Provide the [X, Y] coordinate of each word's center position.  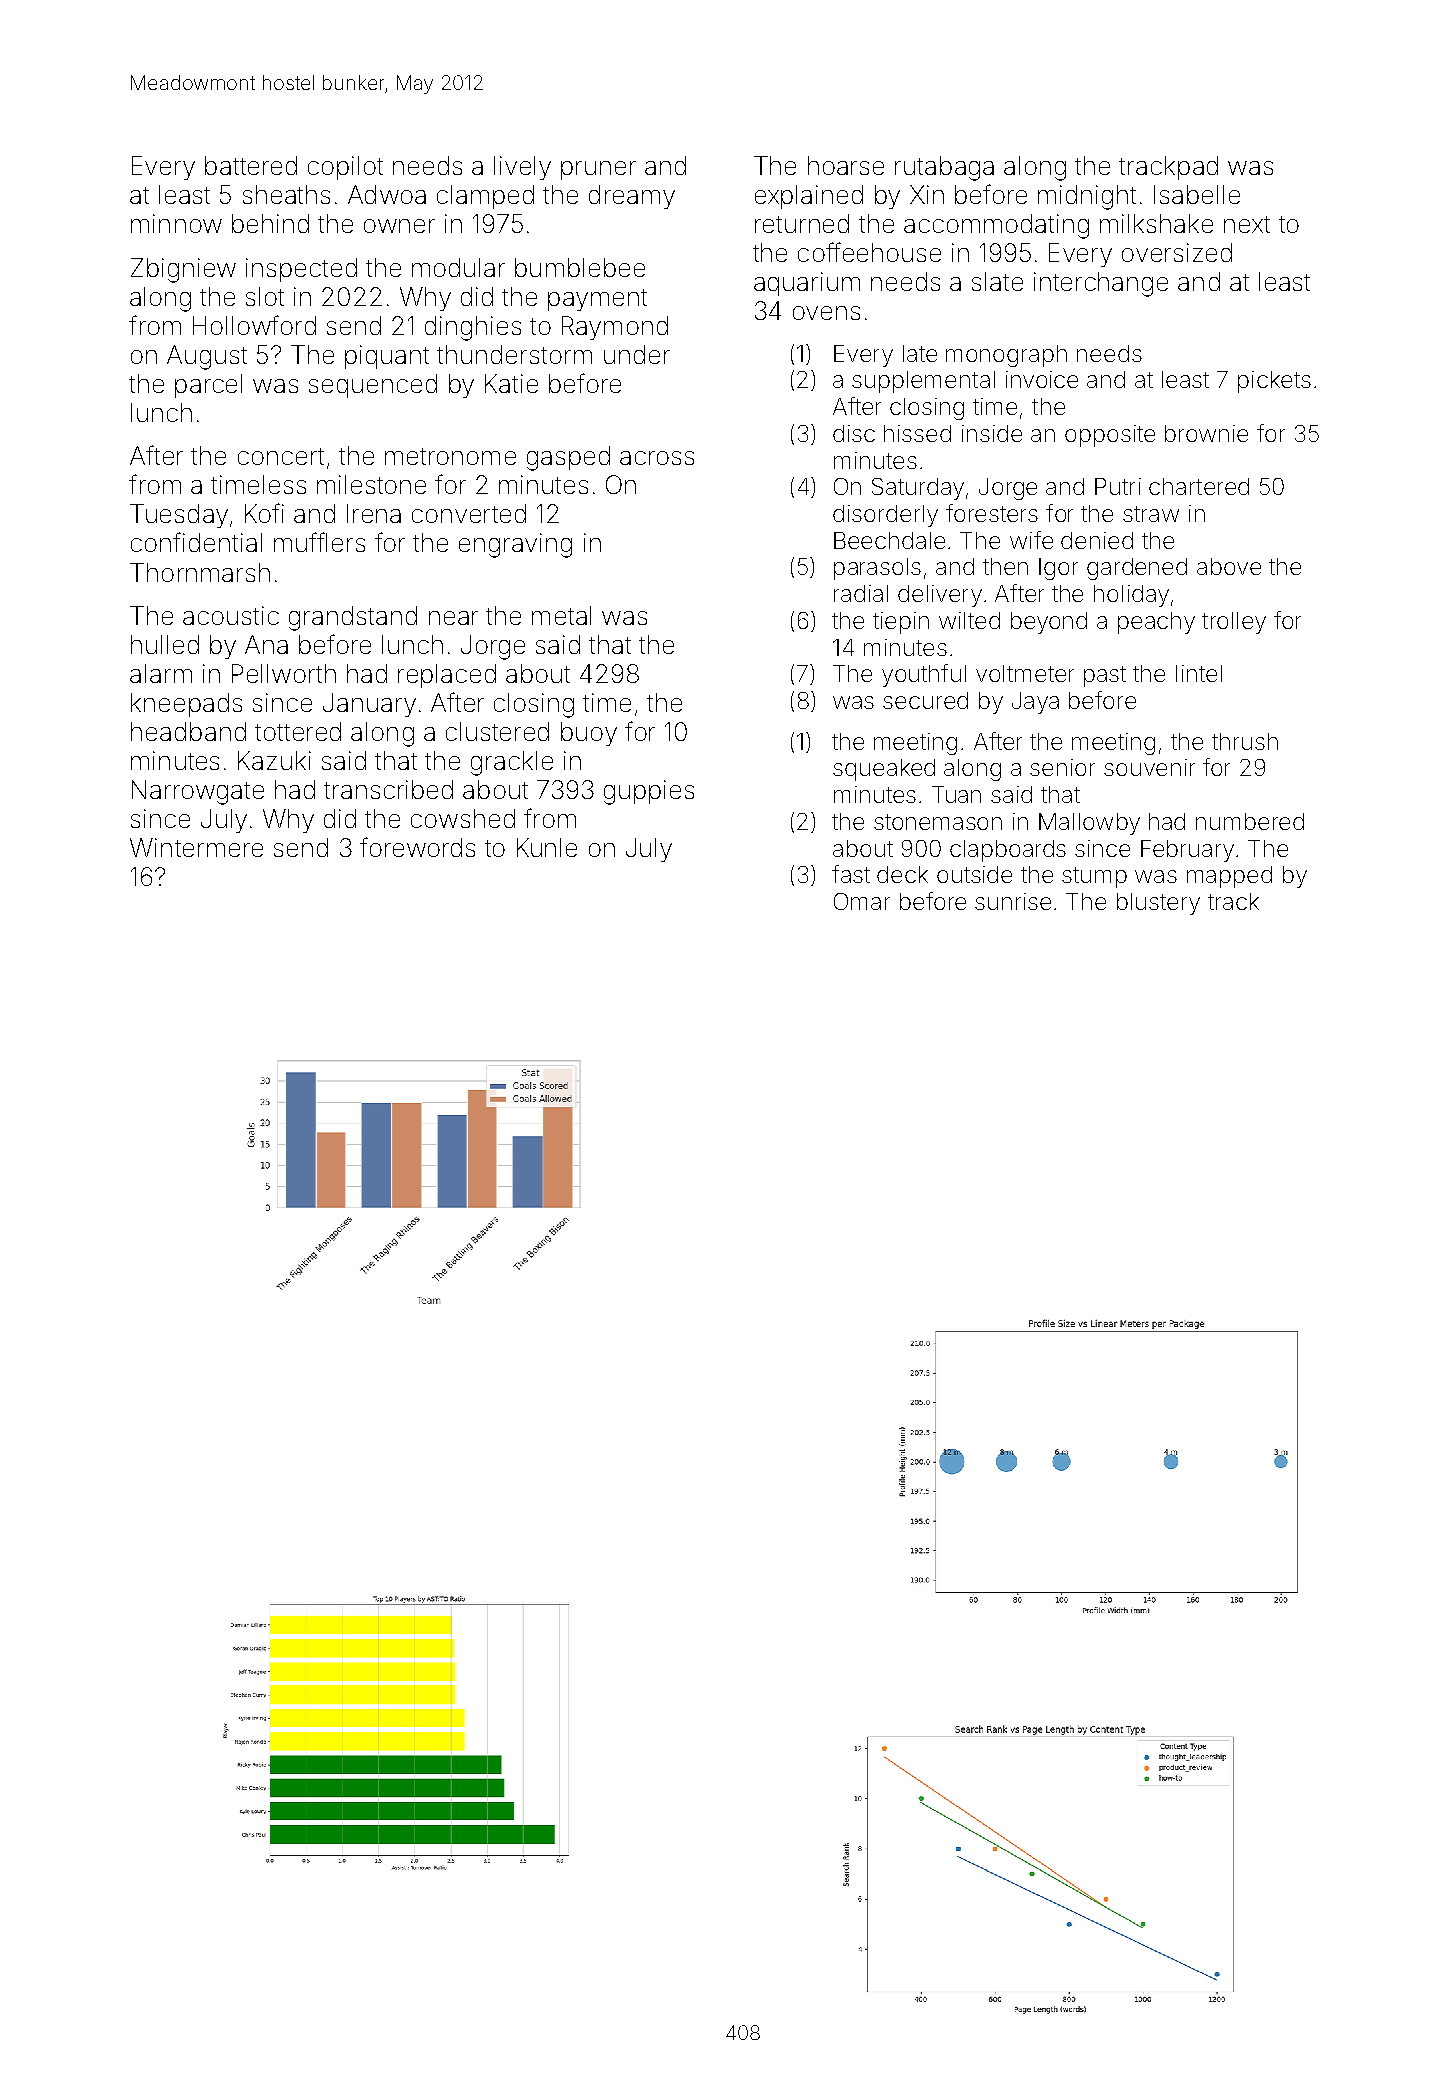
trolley [1234, 623]
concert [281, 456]
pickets [1274, 382]
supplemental [923, 382]
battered [251, 165]
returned [802, 223]
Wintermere [196, 847]
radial [861, 593]
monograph [1006, 356]
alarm [161, 673]
